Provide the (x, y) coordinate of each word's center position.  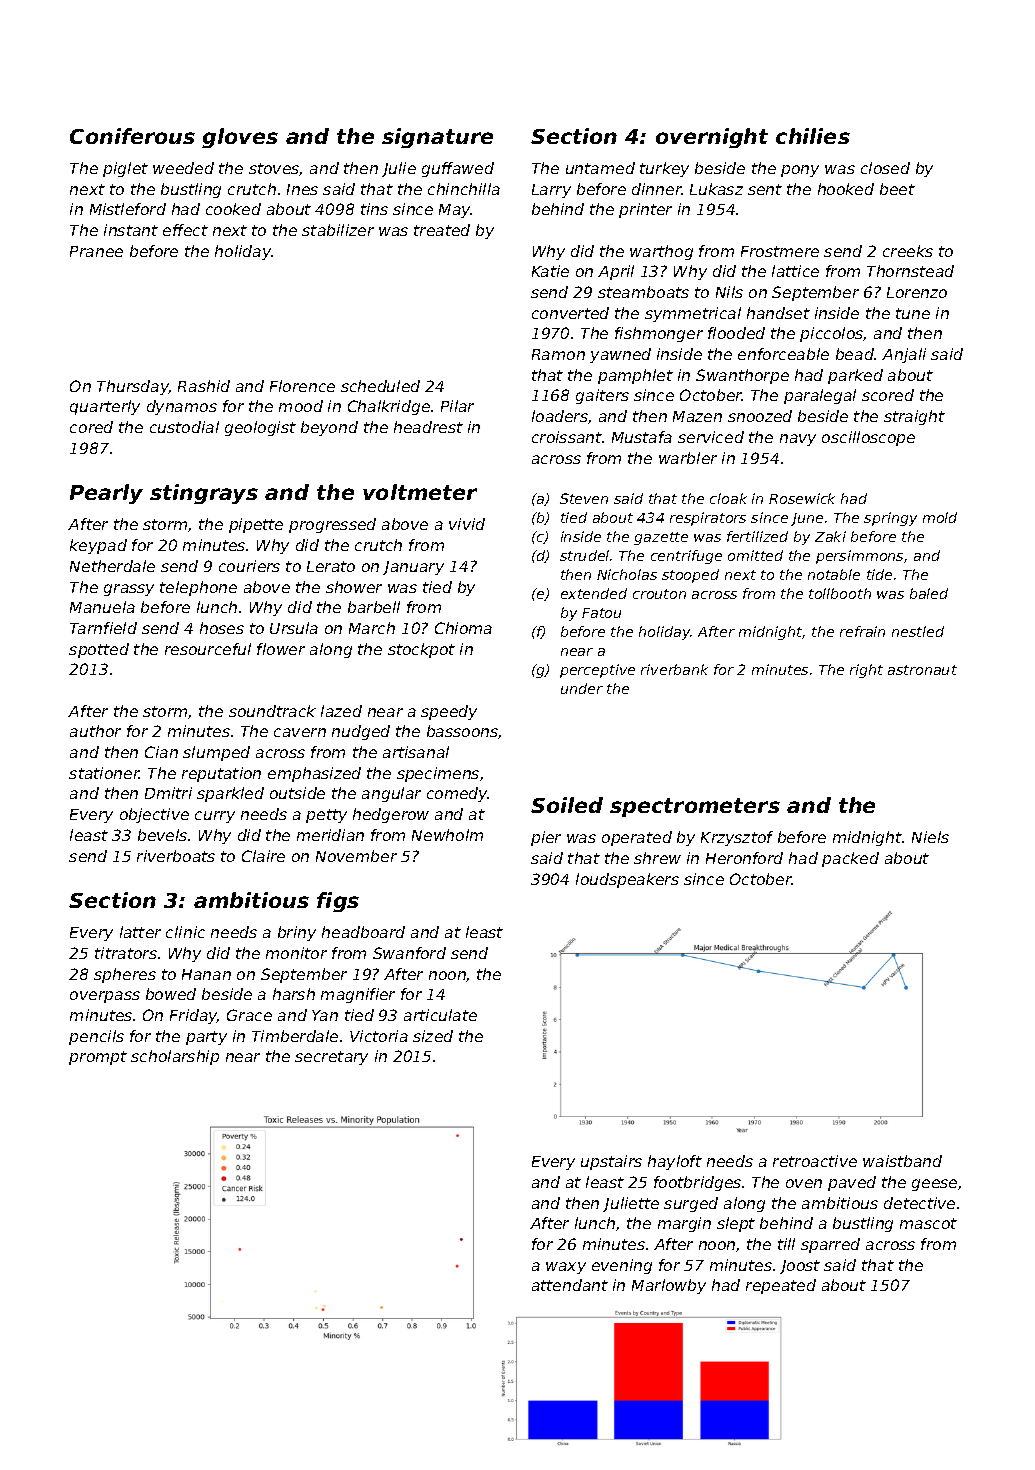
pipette (256, 525)
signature (437, 138)
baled (929, 593)
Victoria (379, 1036)
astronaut (922, 670)
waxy (566, 1268)
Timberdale (295, 1036)
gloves (240, 138)
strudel (584, 555)
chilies (813, 136)
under (582, 688)
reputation (221, 774)
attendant (570, 1285)
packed (850, 859)
